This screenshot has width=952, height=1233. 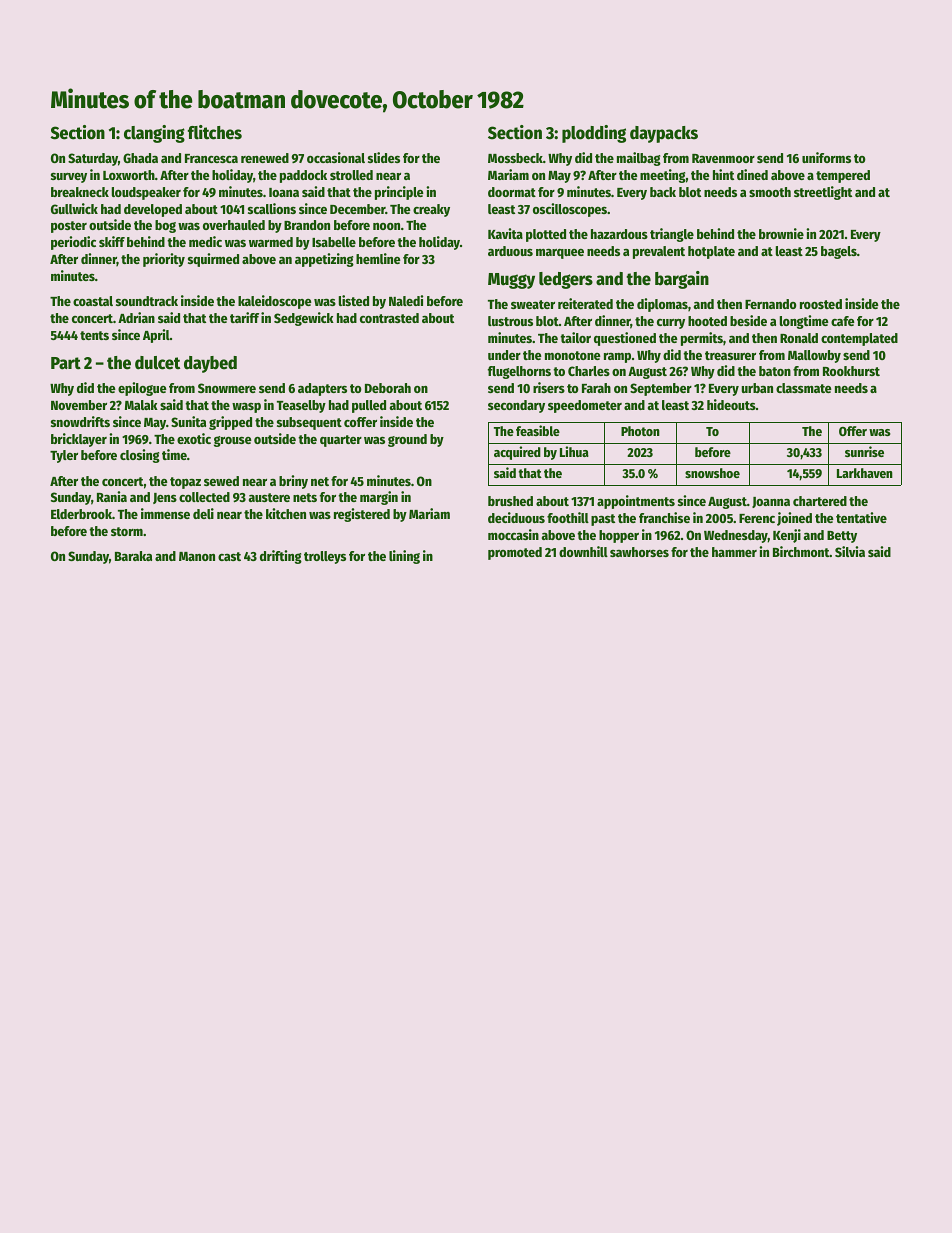 I want to click on hammer, so click(x=734, y=552).
